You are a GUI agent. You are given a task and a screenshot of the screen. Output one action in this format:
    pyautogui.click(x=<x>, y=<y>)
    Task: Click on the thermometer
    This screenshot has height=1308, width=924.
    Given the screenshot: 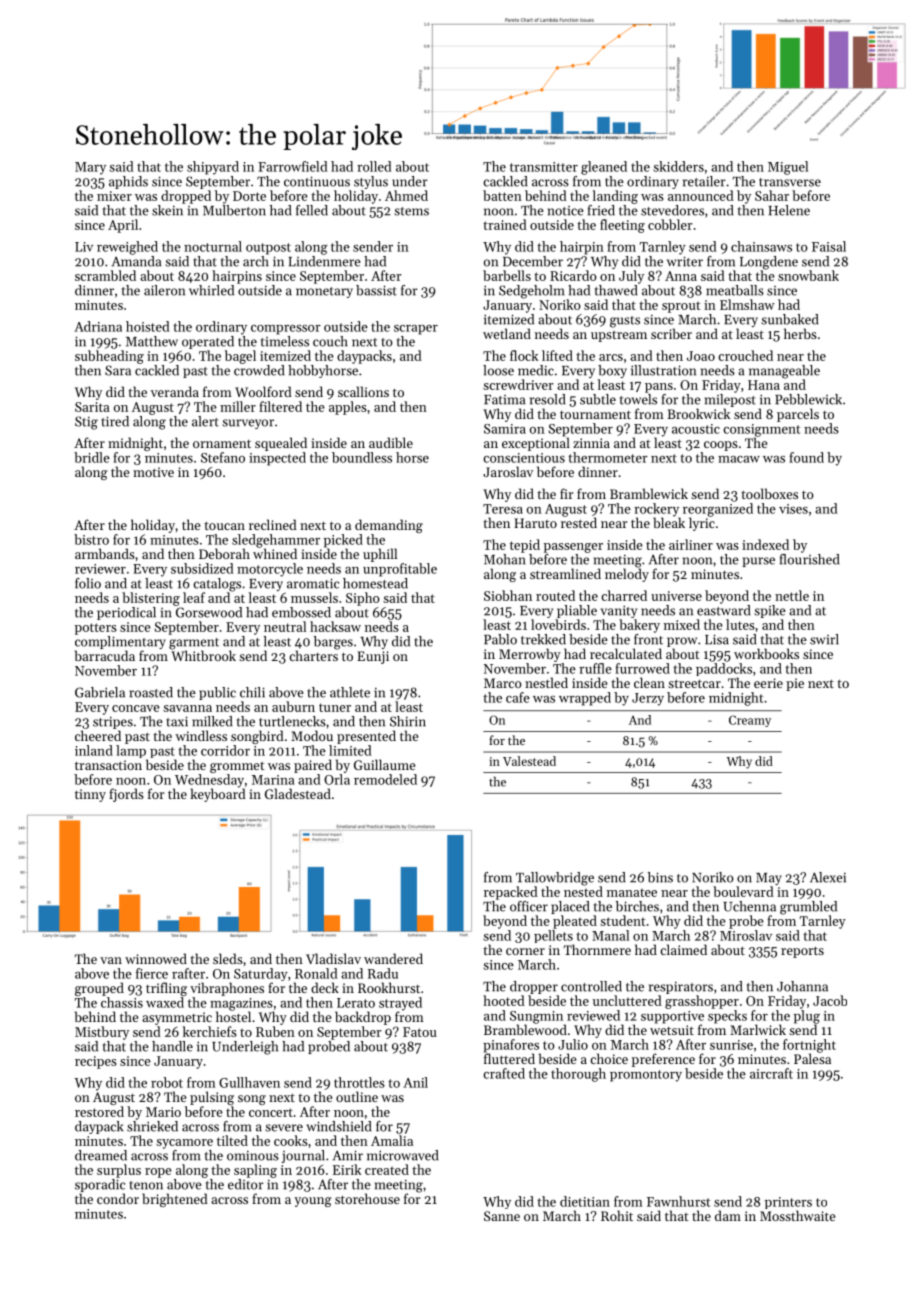 What is the action you would take?
    pyautogui.click(x=608, y=457)
